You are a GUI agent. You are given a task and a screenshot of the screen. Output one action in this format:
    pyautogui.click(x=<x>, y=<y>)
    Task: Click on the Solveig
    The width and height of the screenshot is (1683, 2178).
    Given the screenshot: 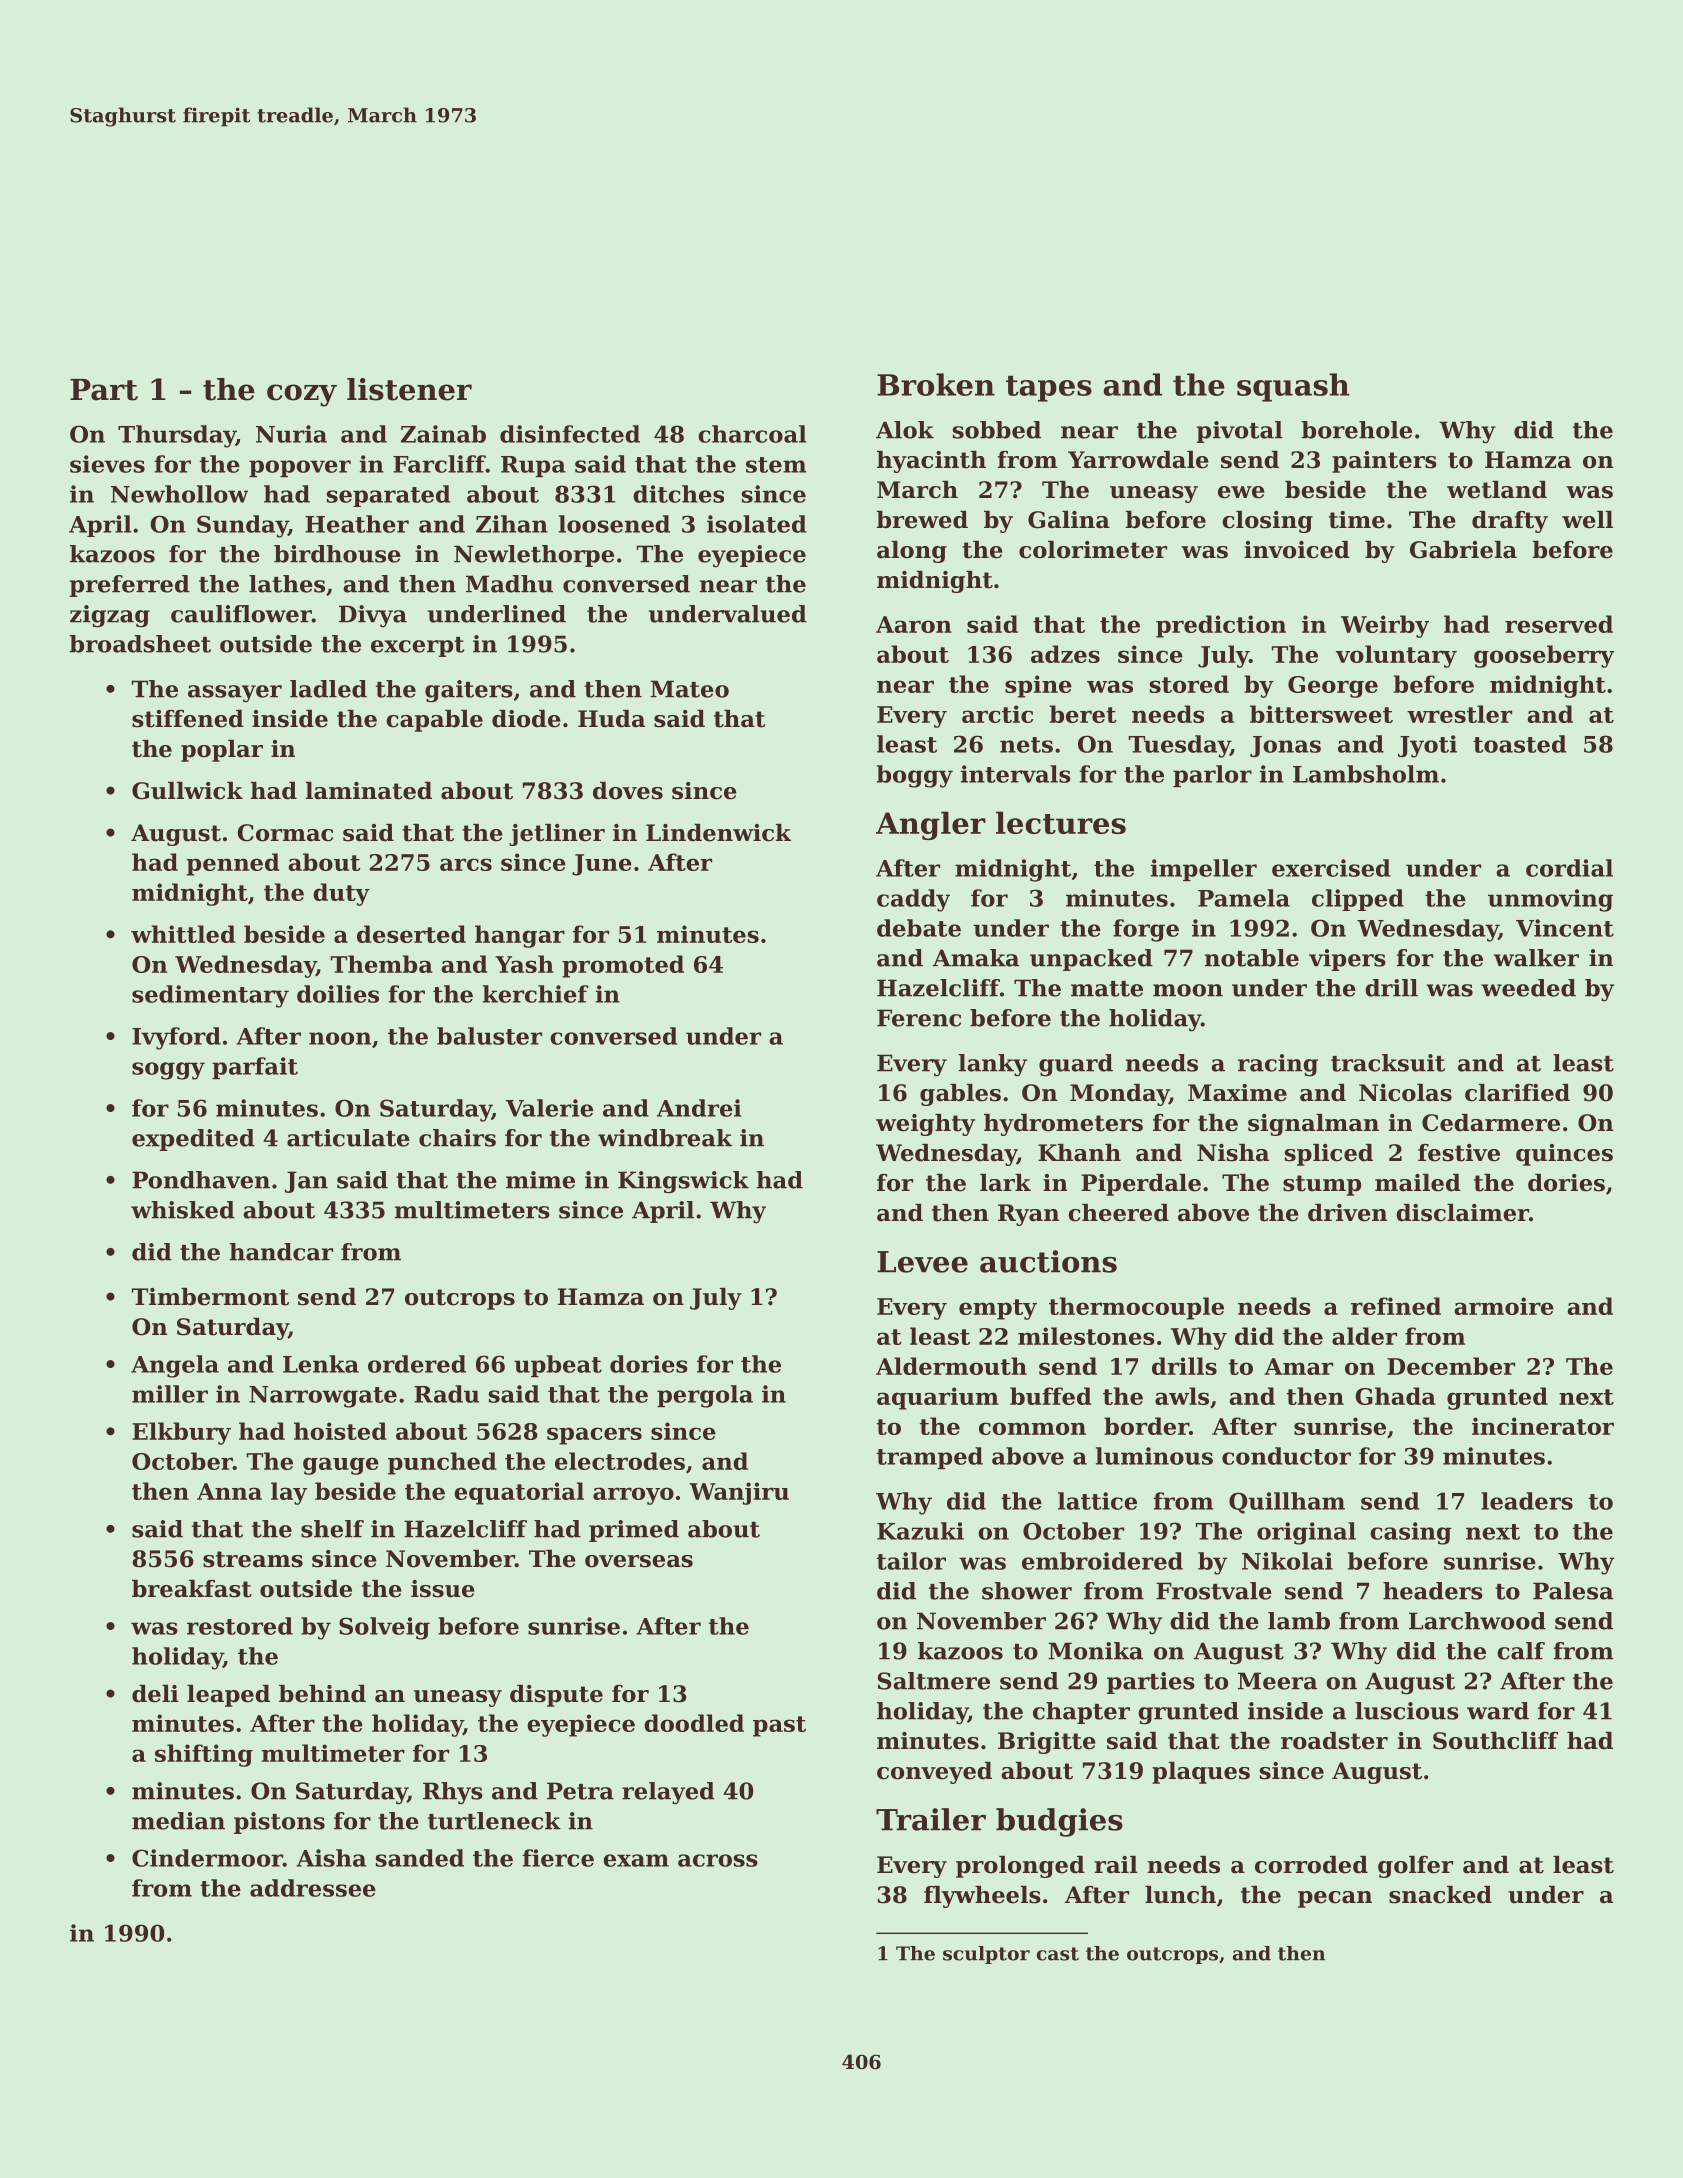 What is the action you would take?
    pyautogui.click(x=384, y=1628)
